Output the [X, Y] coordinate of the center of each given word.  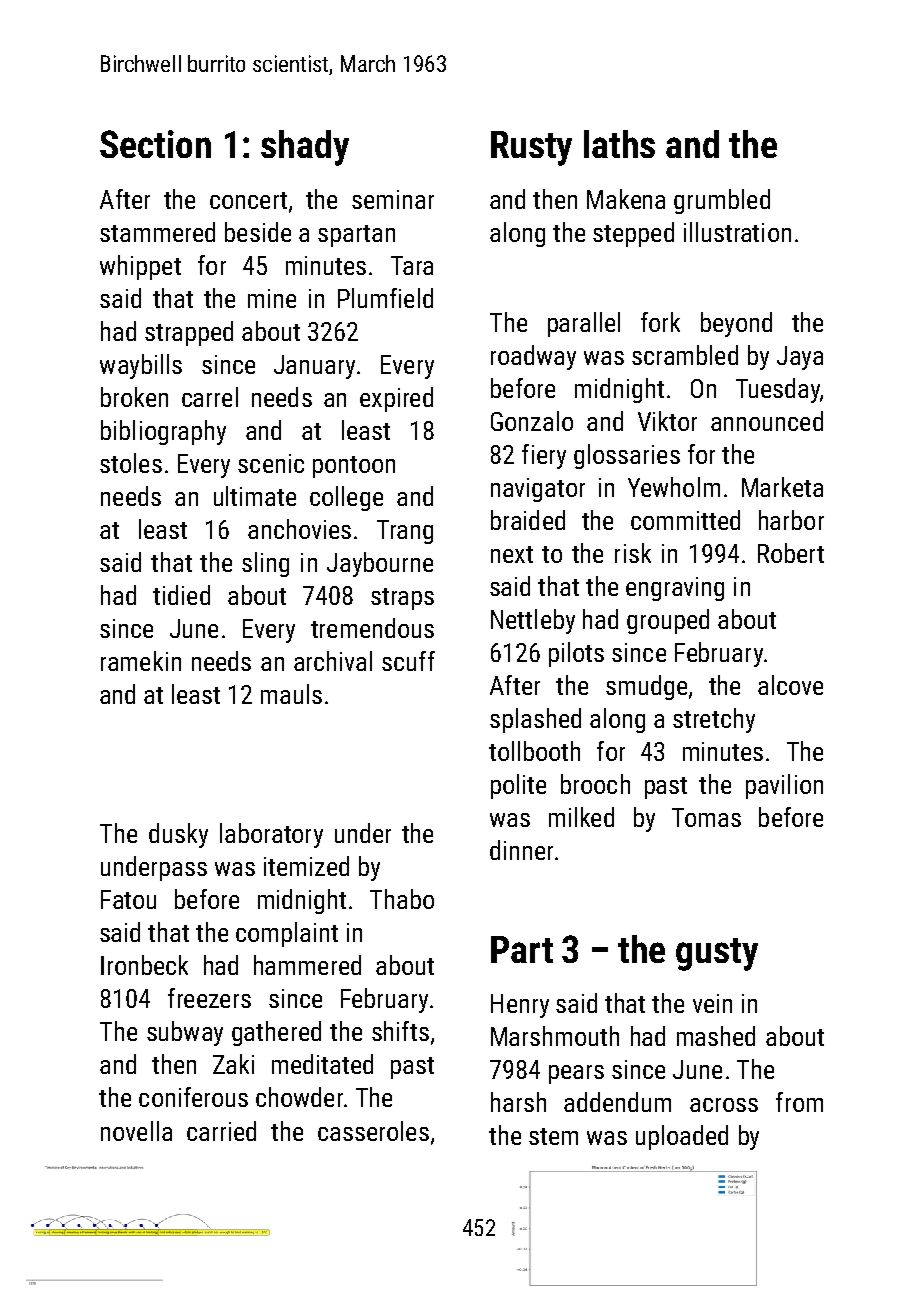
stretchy [714, 720]
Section [155, 144]
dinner [521, 850]
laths [619, 144]
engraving [675, 589]
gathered [276, 1033]
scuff [408, 661]
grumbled [722, 201]
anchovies [299, 529]
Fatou [128, 899]
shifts [400, 1031]
